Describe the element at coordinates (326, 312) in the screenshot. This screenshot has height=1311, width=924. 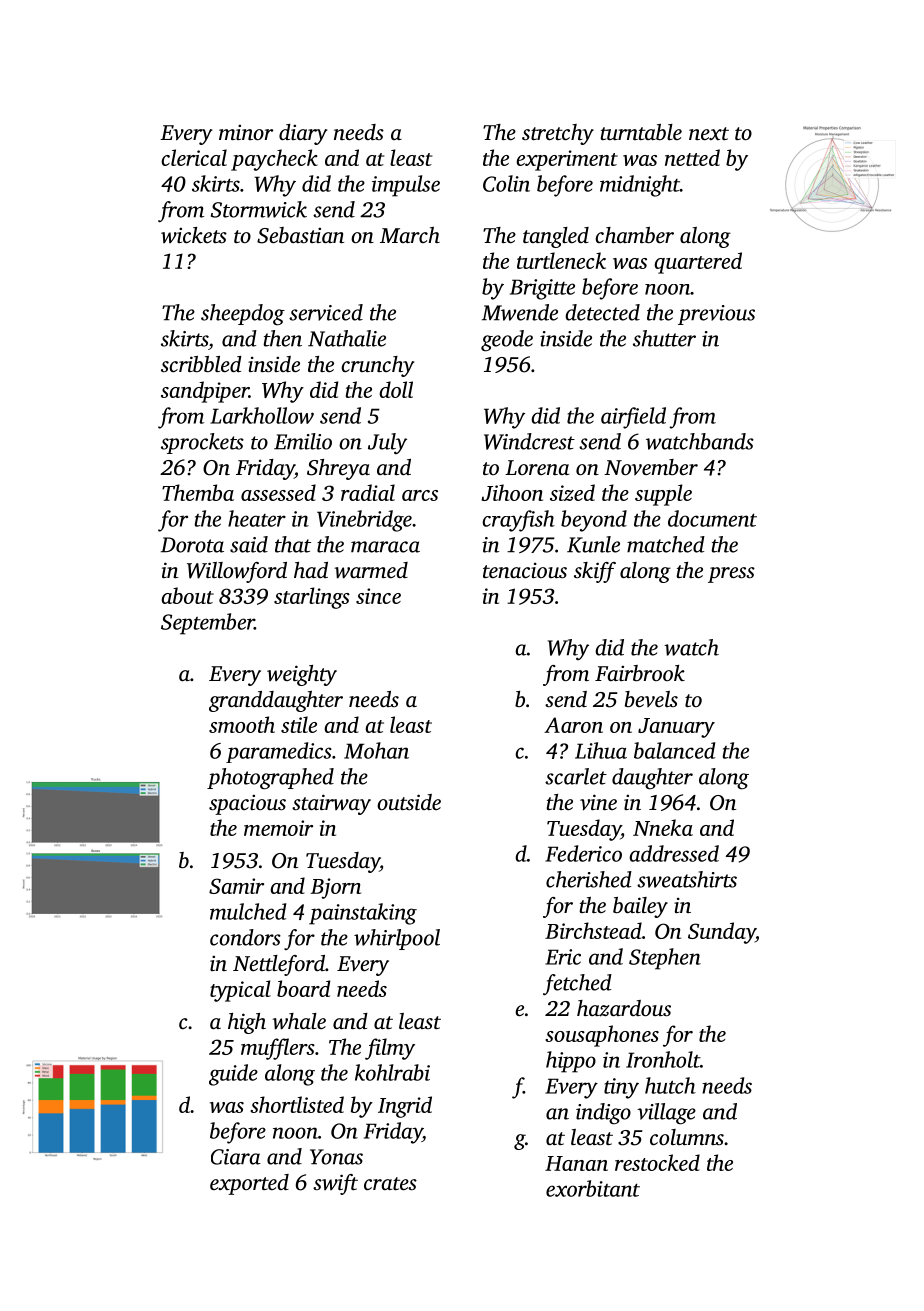
I see `serviced` at that location.
